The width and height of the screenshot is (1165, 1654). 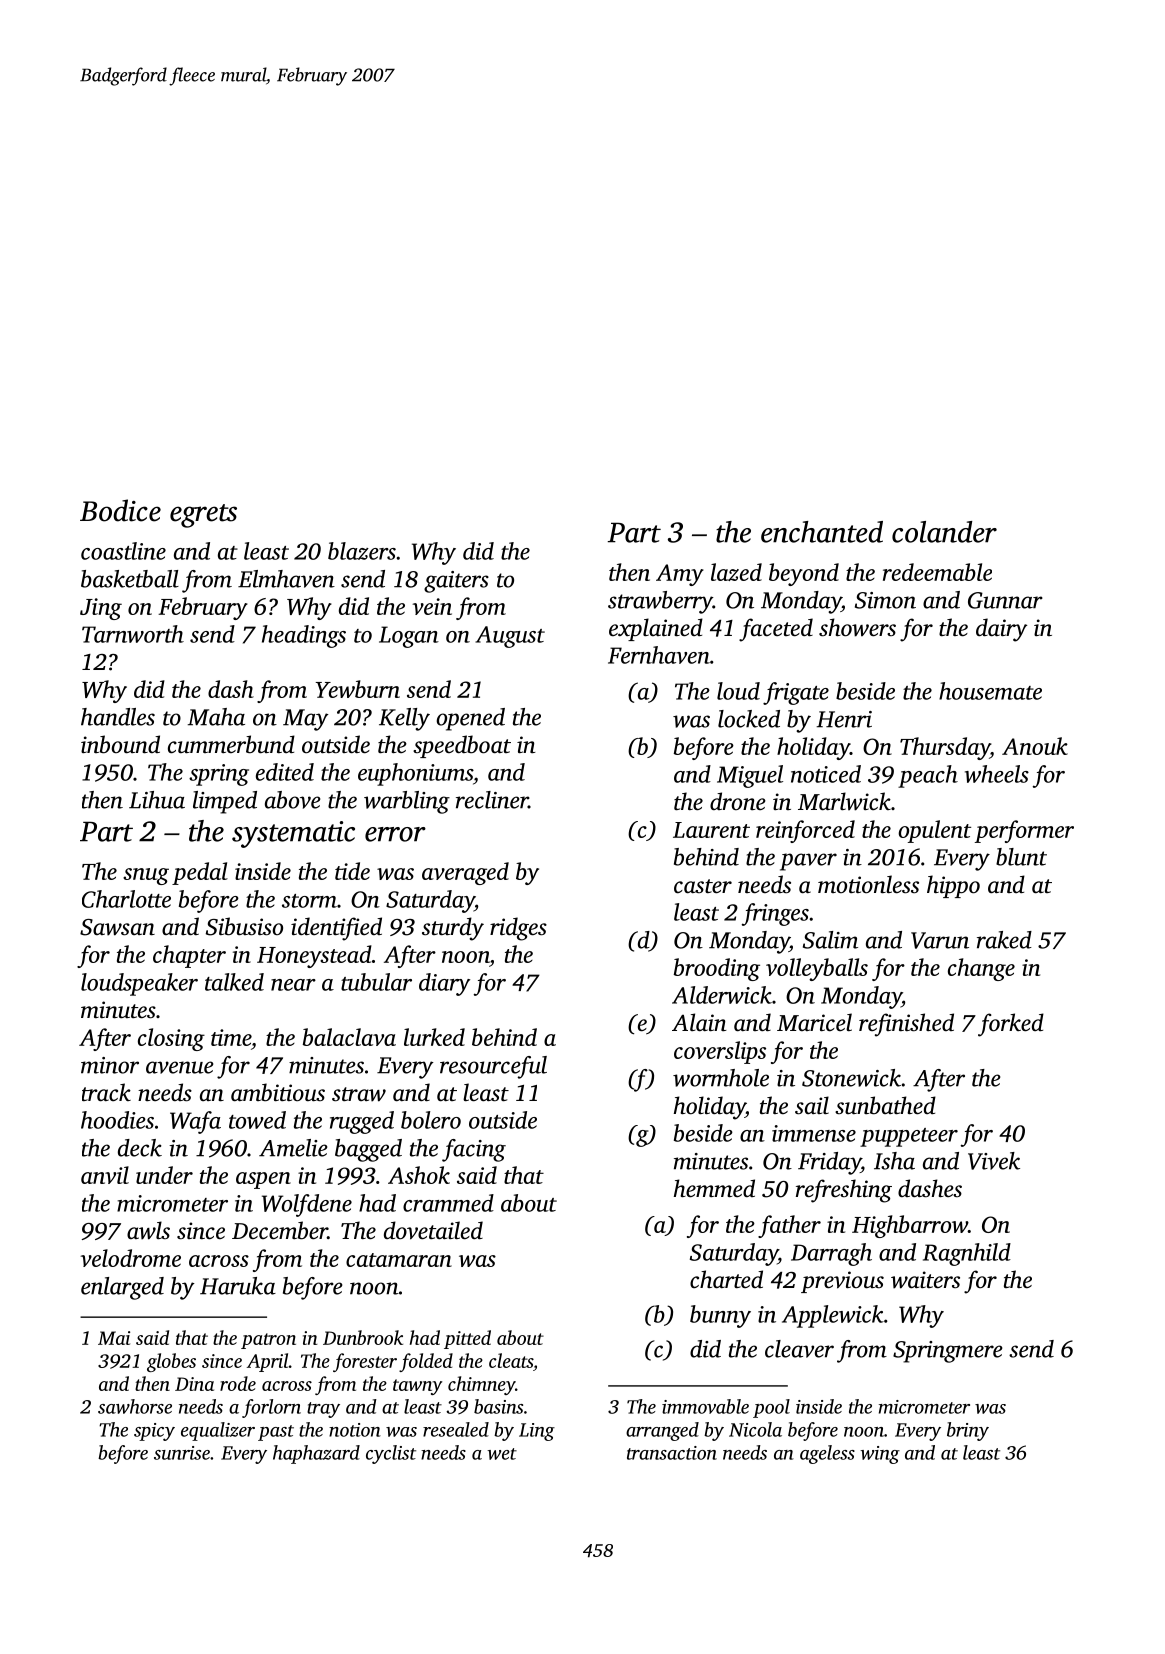 What do you see at coordinates (775, 914) in the screenshot?
I see `fringes` at bounding box center [775, 914].
